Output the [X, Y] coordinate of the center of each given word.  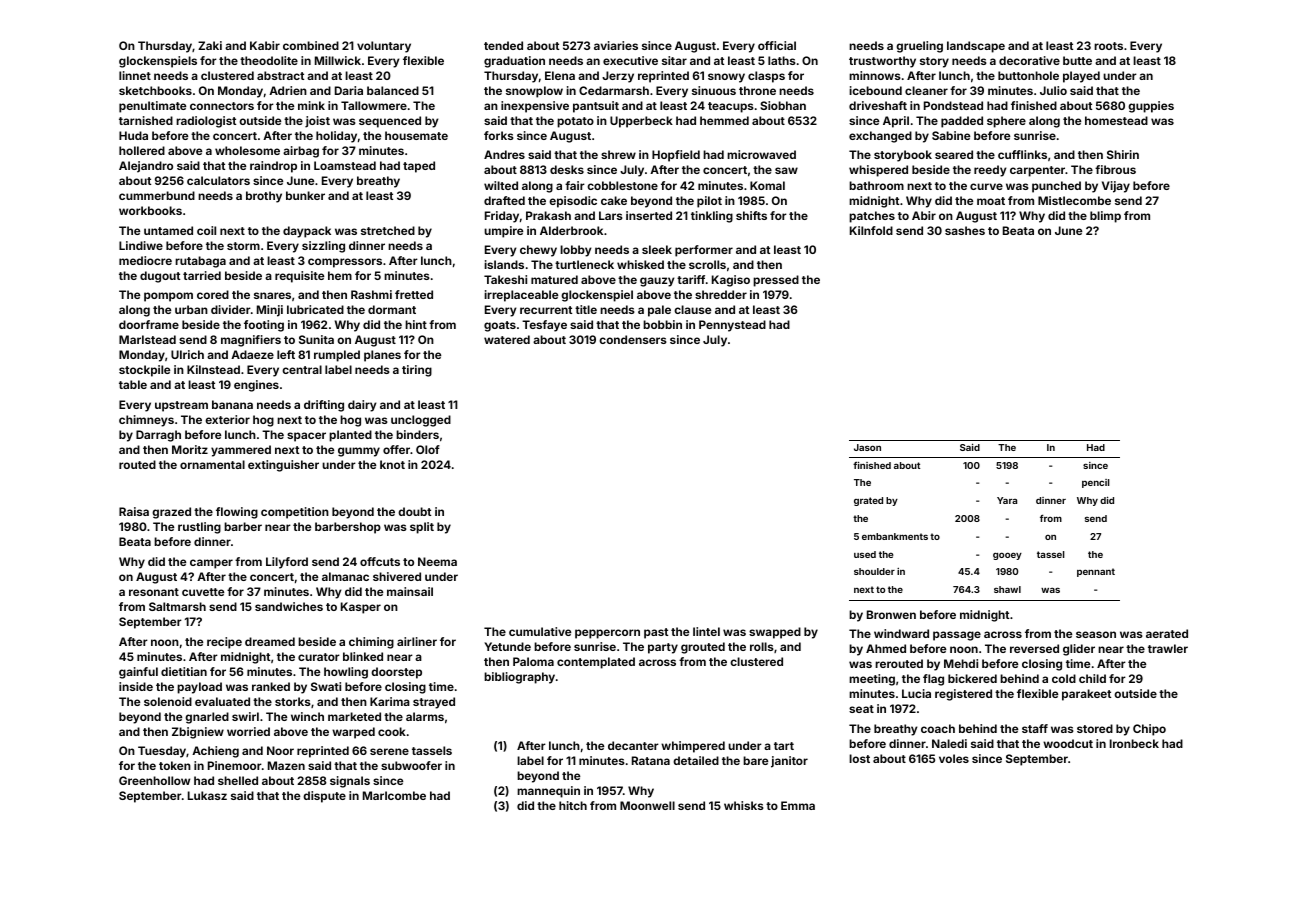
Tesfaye [544, 326]
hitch [573, 805]
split [422, 528]
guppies [1151, 107]
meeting [872, 680]
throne [757, 90]
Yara [1007, 500]
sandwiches [289, 606]
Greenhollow [154, 780]
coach [938, 728]
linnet [135, 75]
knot [392, 464]
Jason [867, 447]
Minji [270, 311]
